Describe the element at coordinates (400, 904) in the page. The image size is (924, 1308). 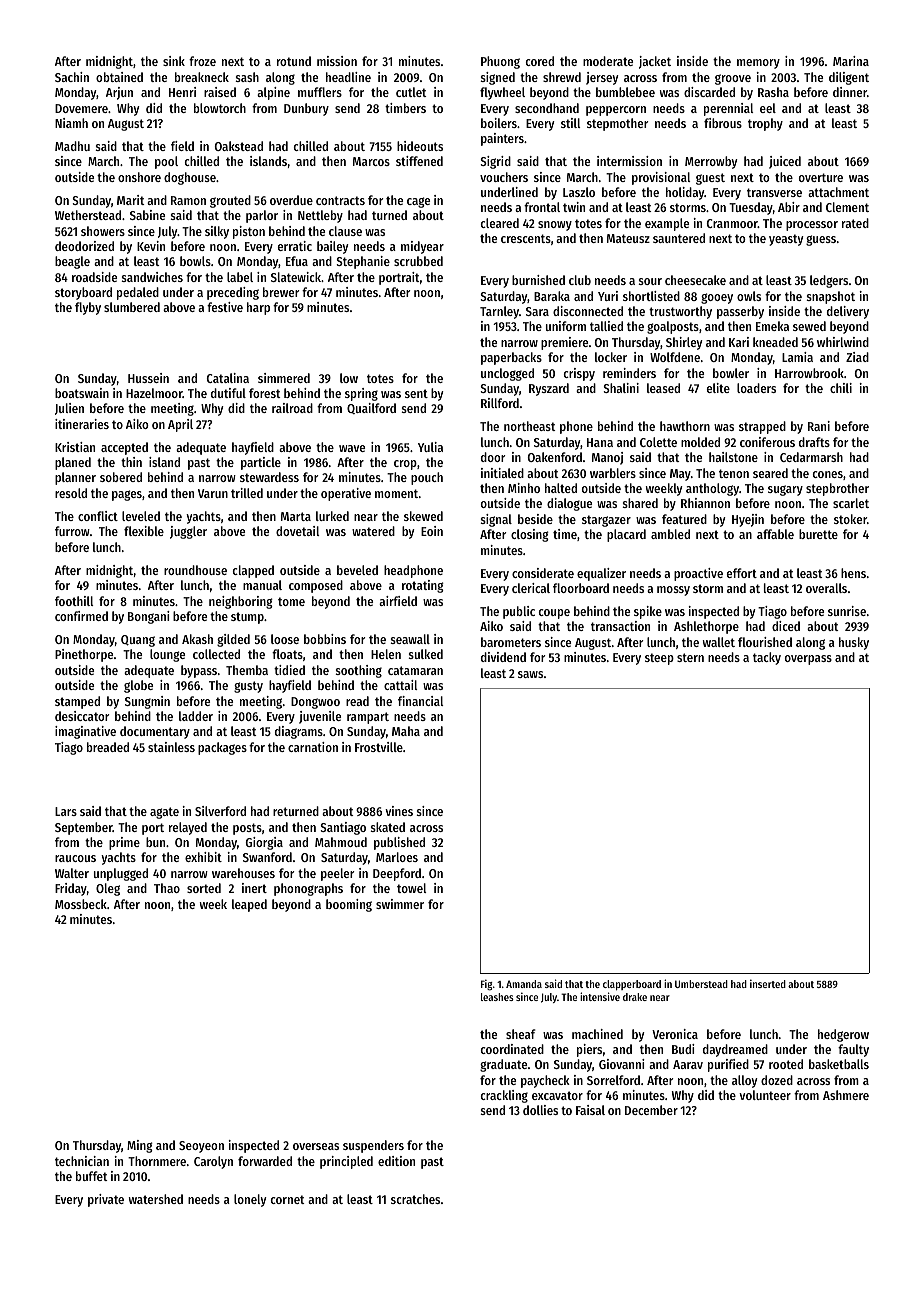
I see `swimmer` at that location.
